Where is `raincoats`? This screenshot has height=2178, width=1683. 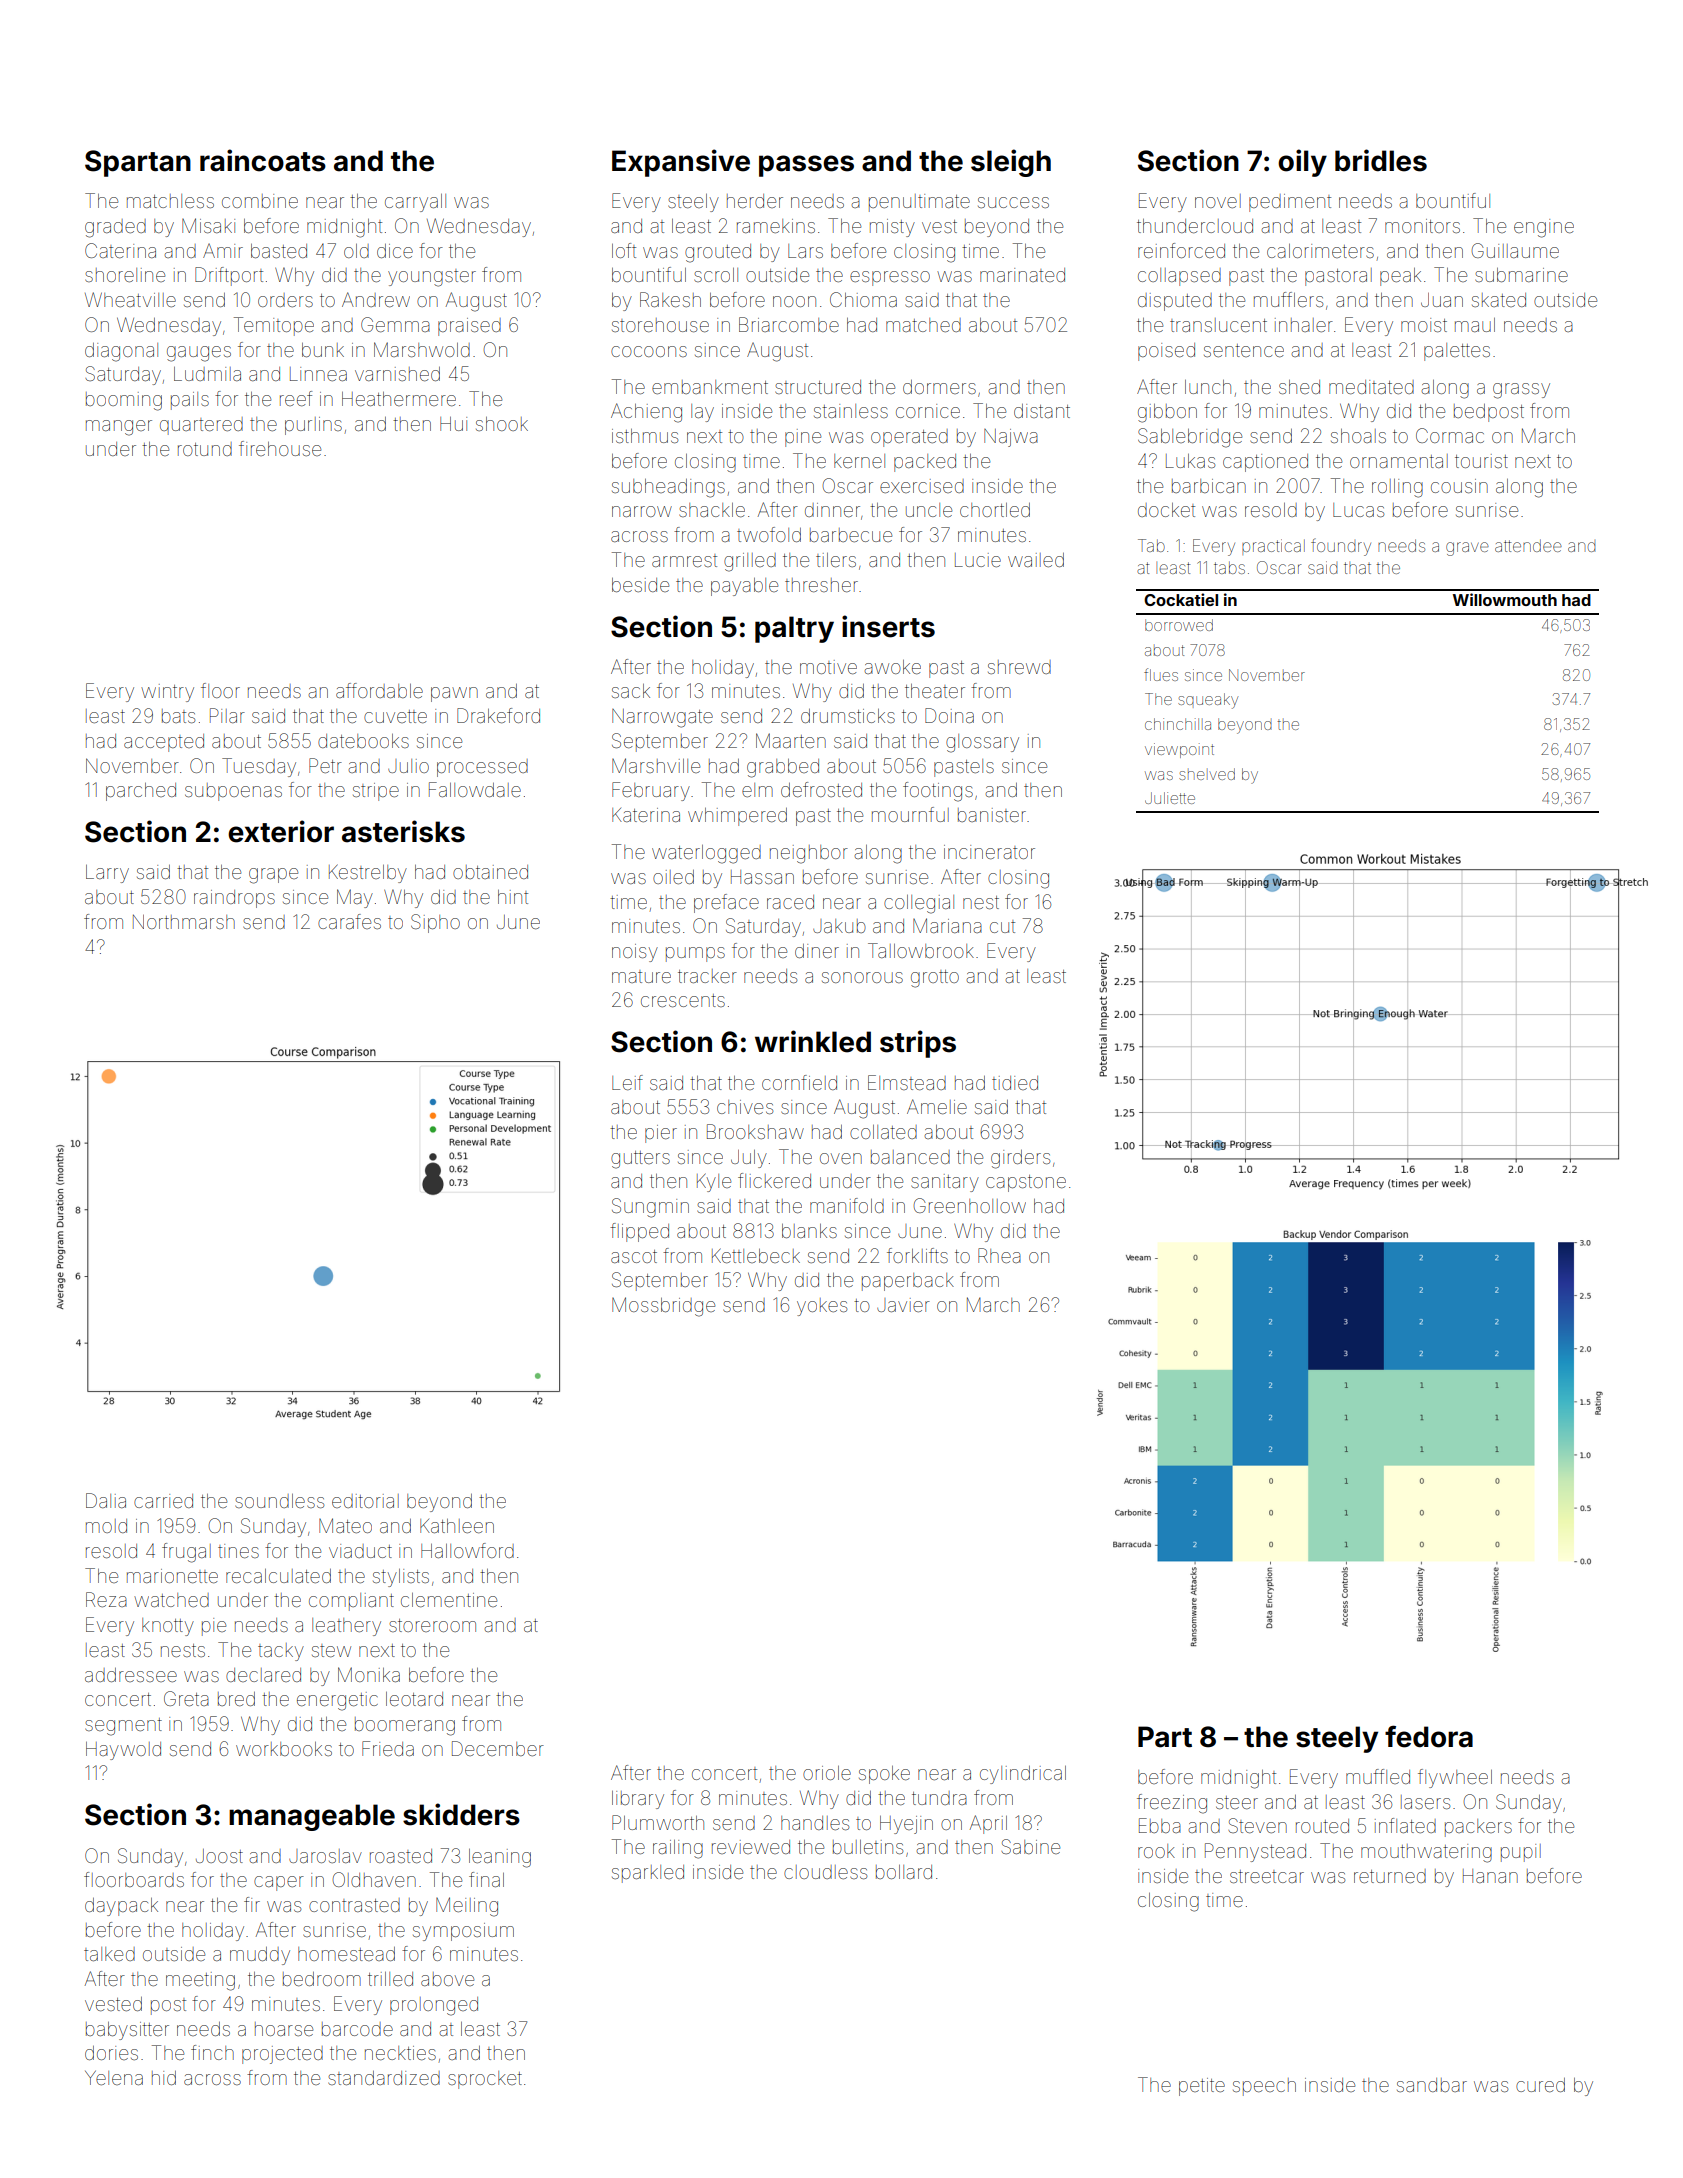 raincoats is located at coordinates (263, 160).
